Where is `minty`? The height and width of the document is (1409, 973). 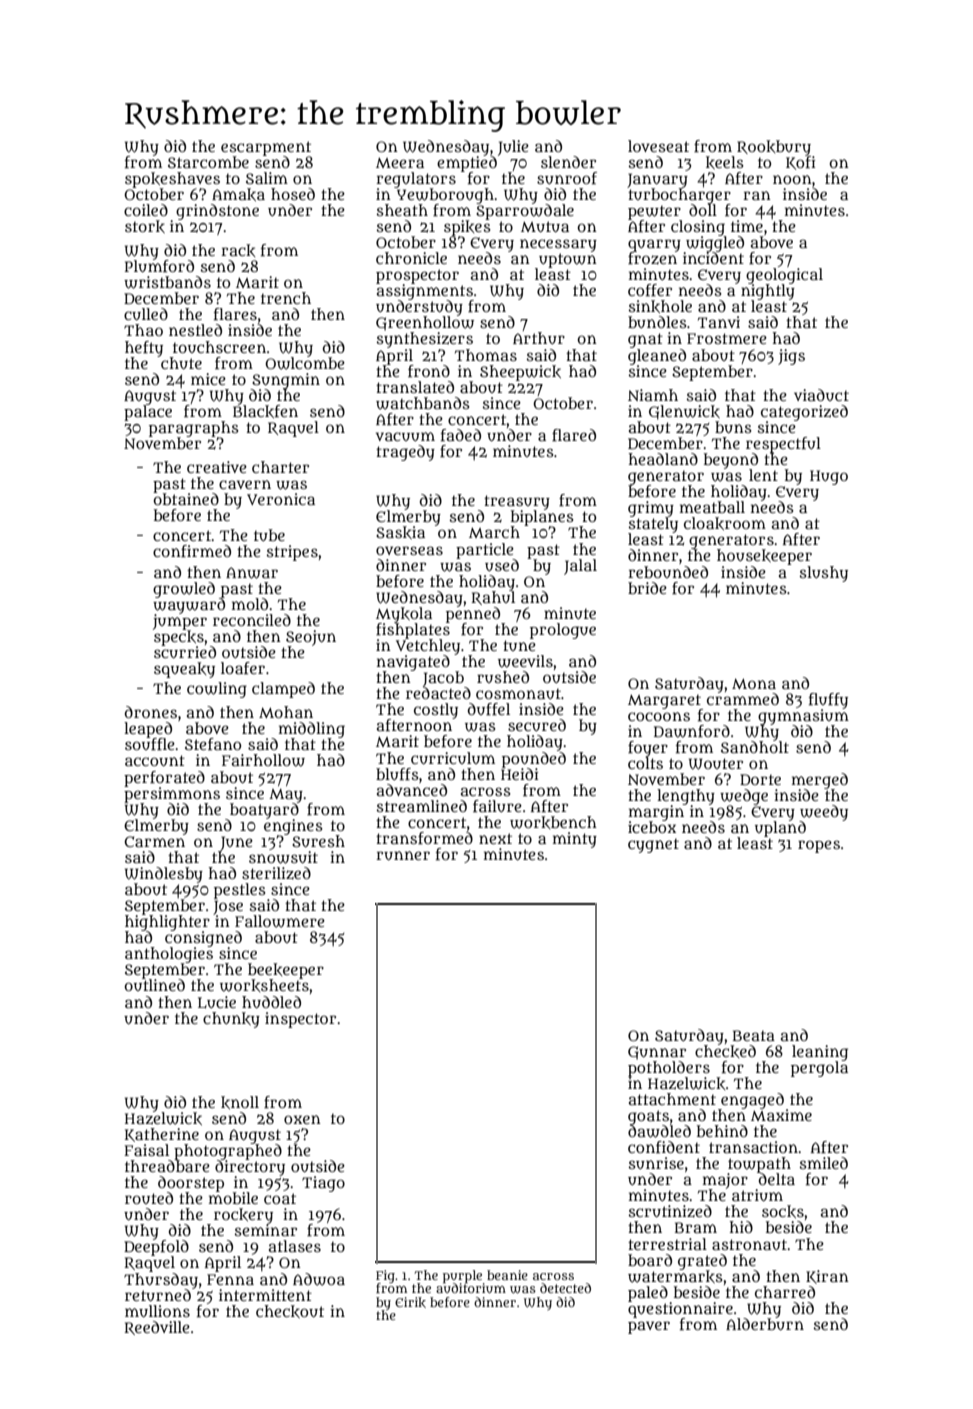 minty is located at coordinates (575, 840).
